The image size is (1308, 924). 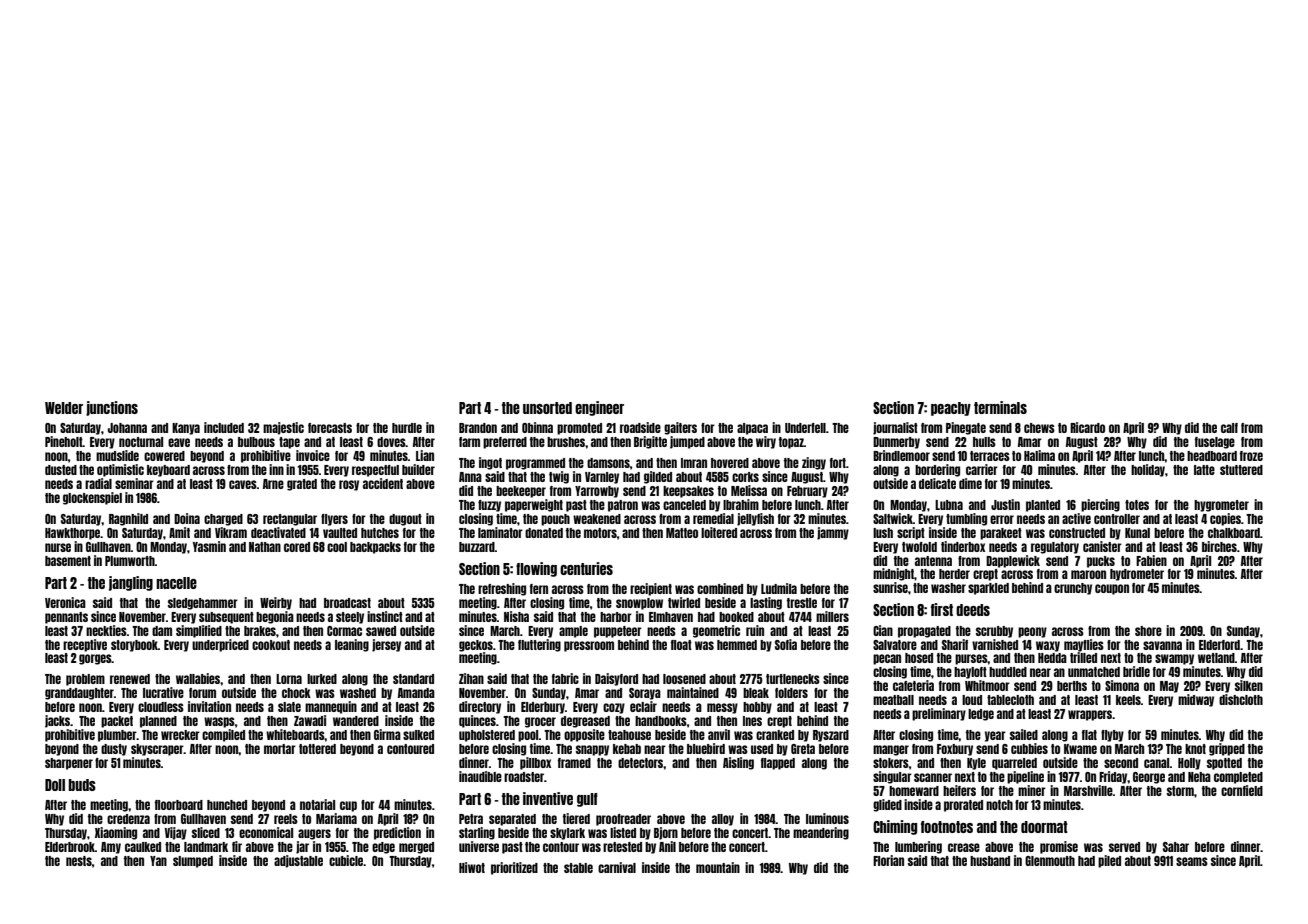 I want to click on recipient, so click(x=651, y=589).
